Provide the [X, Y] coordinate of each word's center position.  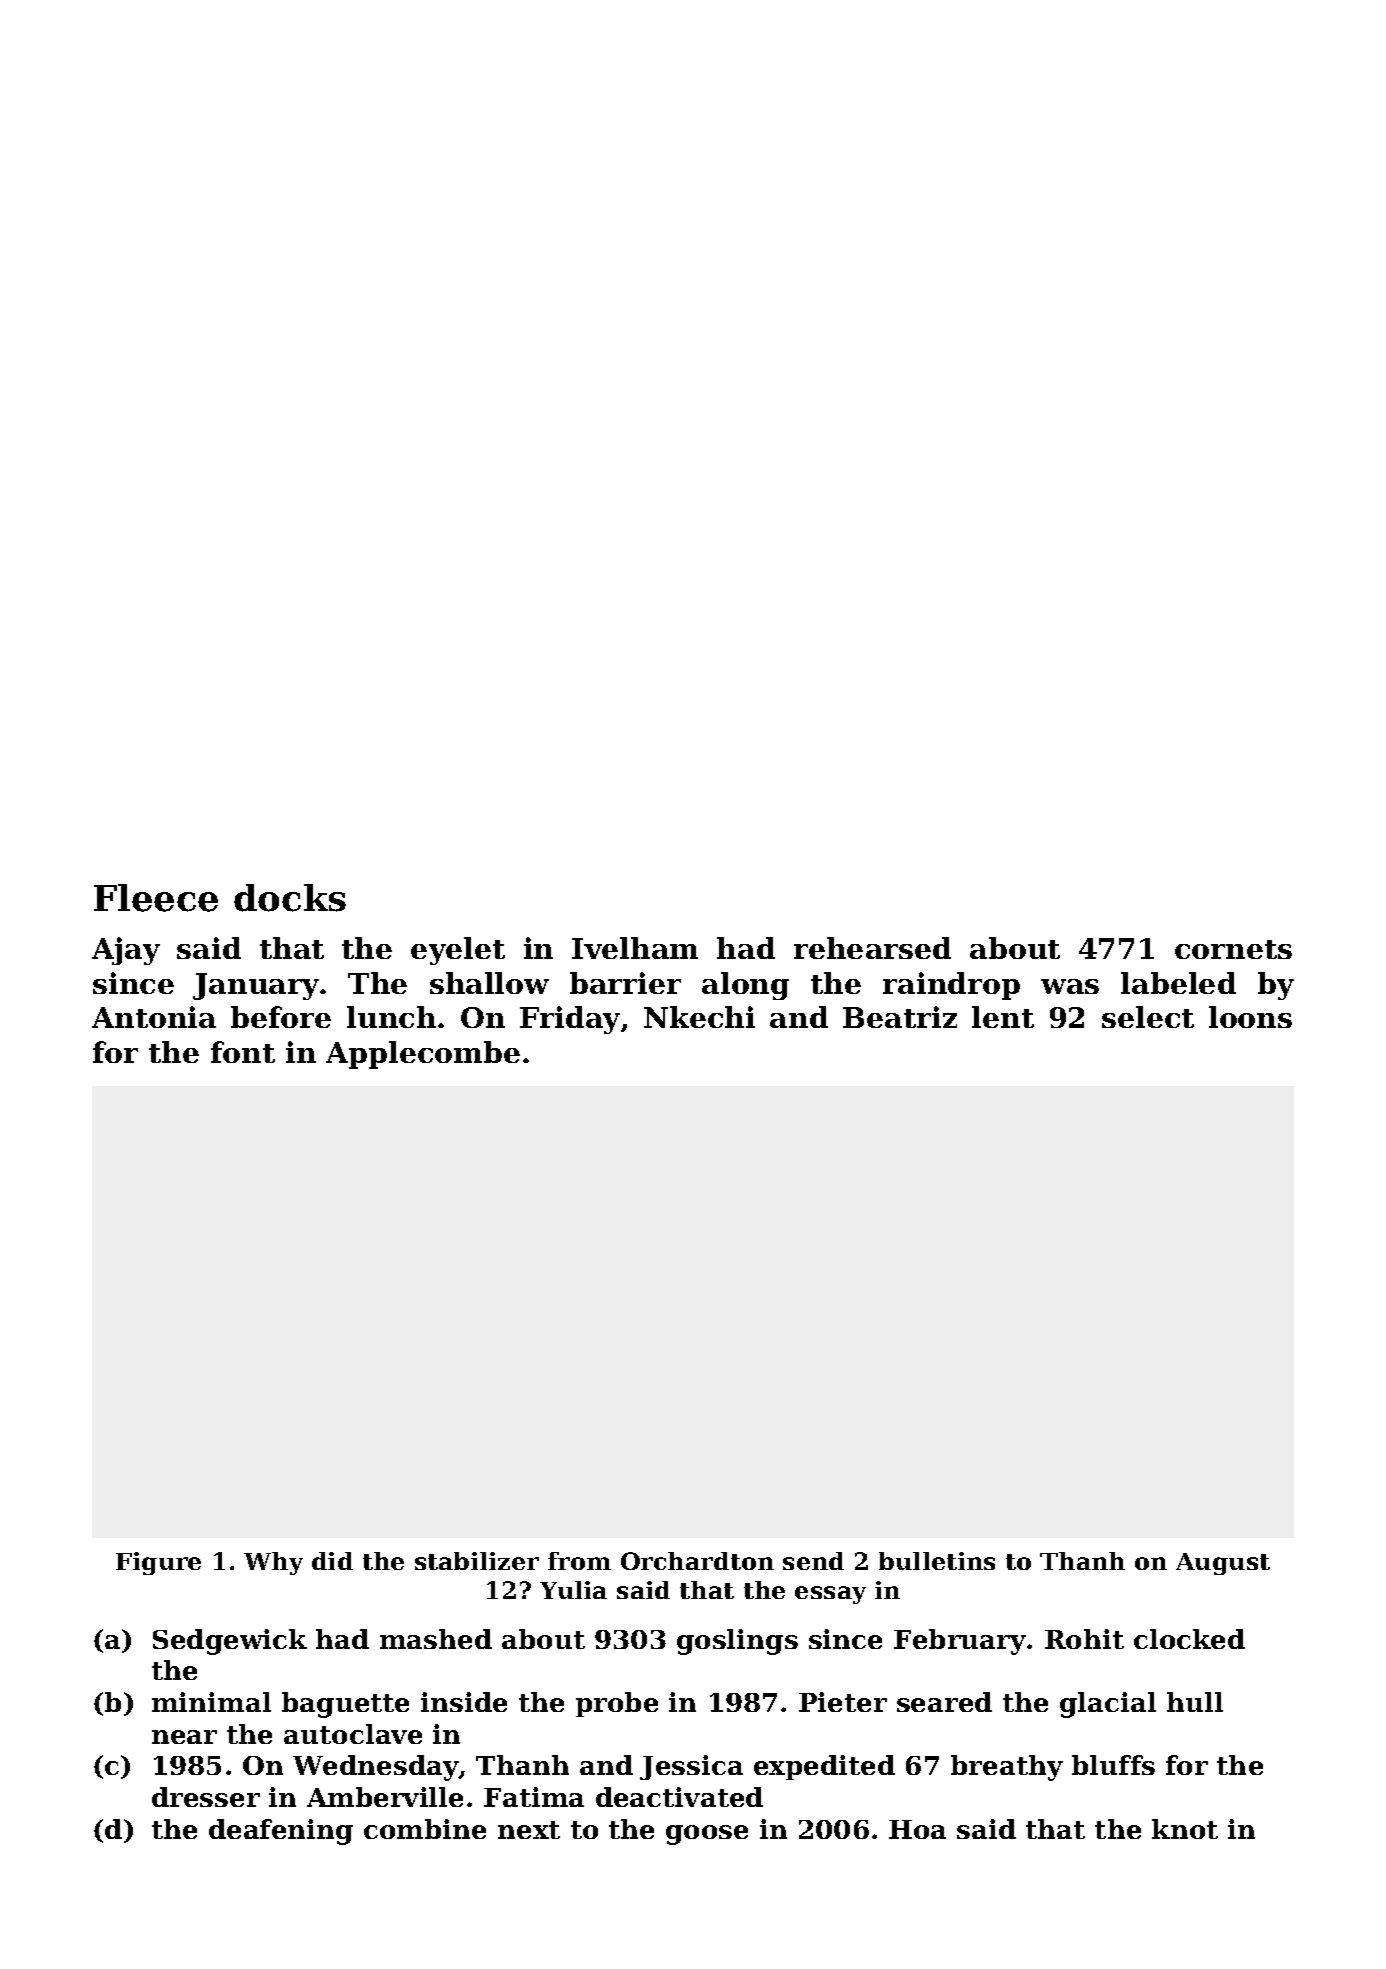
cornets [1233, 949]
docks [290, 898]
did [332, 1561]
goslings [737, 1642]
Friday [570, 1020]
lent [1003, 1017]
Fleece [156, 898]
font [243, 1052]
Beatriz [900, 1017]
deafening [281, 1832]
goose [707, 1835]
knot [1185, 1829]
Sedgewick [230, 1642]
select [1148, 1017]
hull [1195, 1702]
